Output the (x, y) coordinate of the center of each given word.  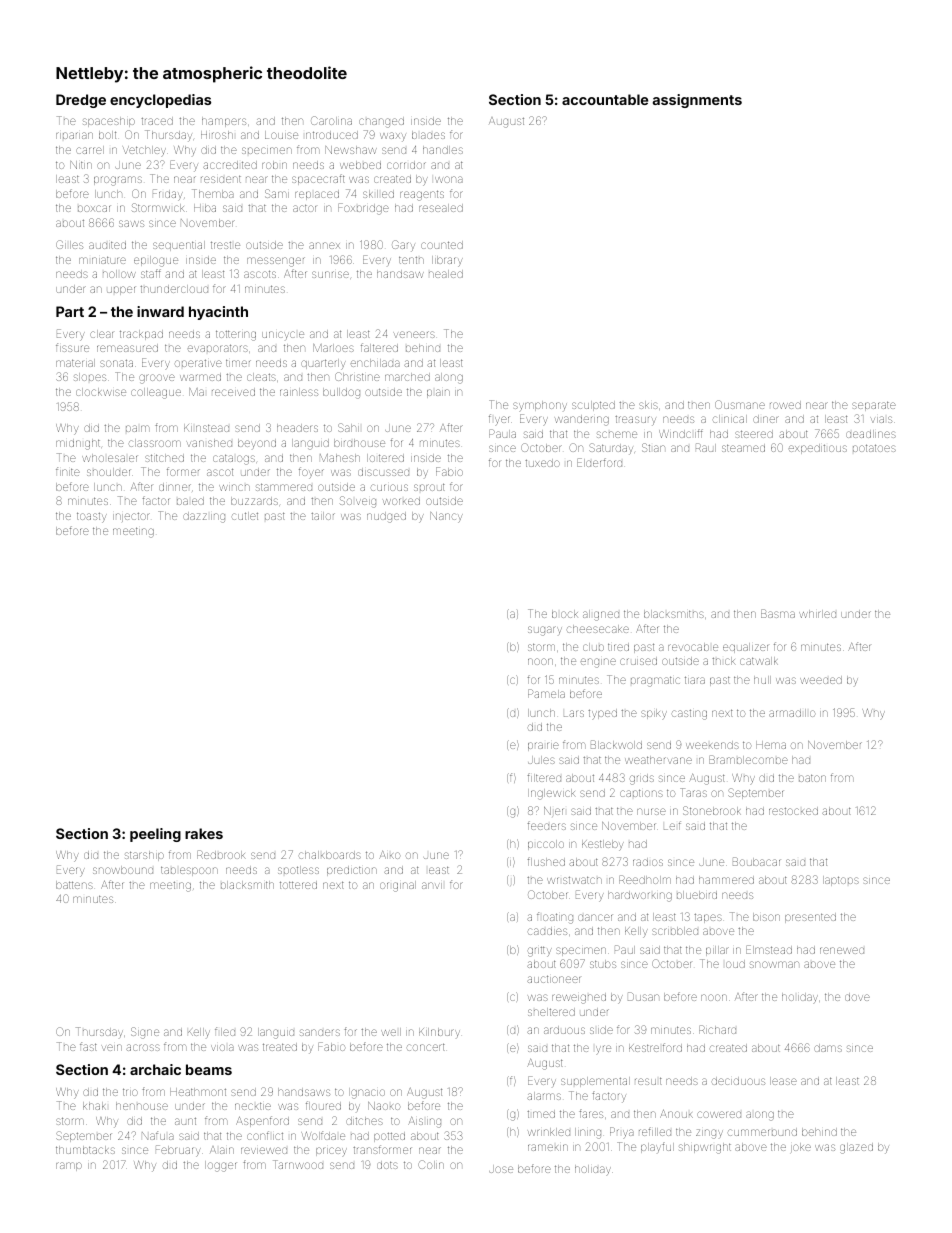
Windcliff (681, 433)
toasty (92, 517)
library (447, 261)
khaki (94, 1106)
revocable (693, 647)
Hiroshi (217, 135)
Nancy (446, 517)
